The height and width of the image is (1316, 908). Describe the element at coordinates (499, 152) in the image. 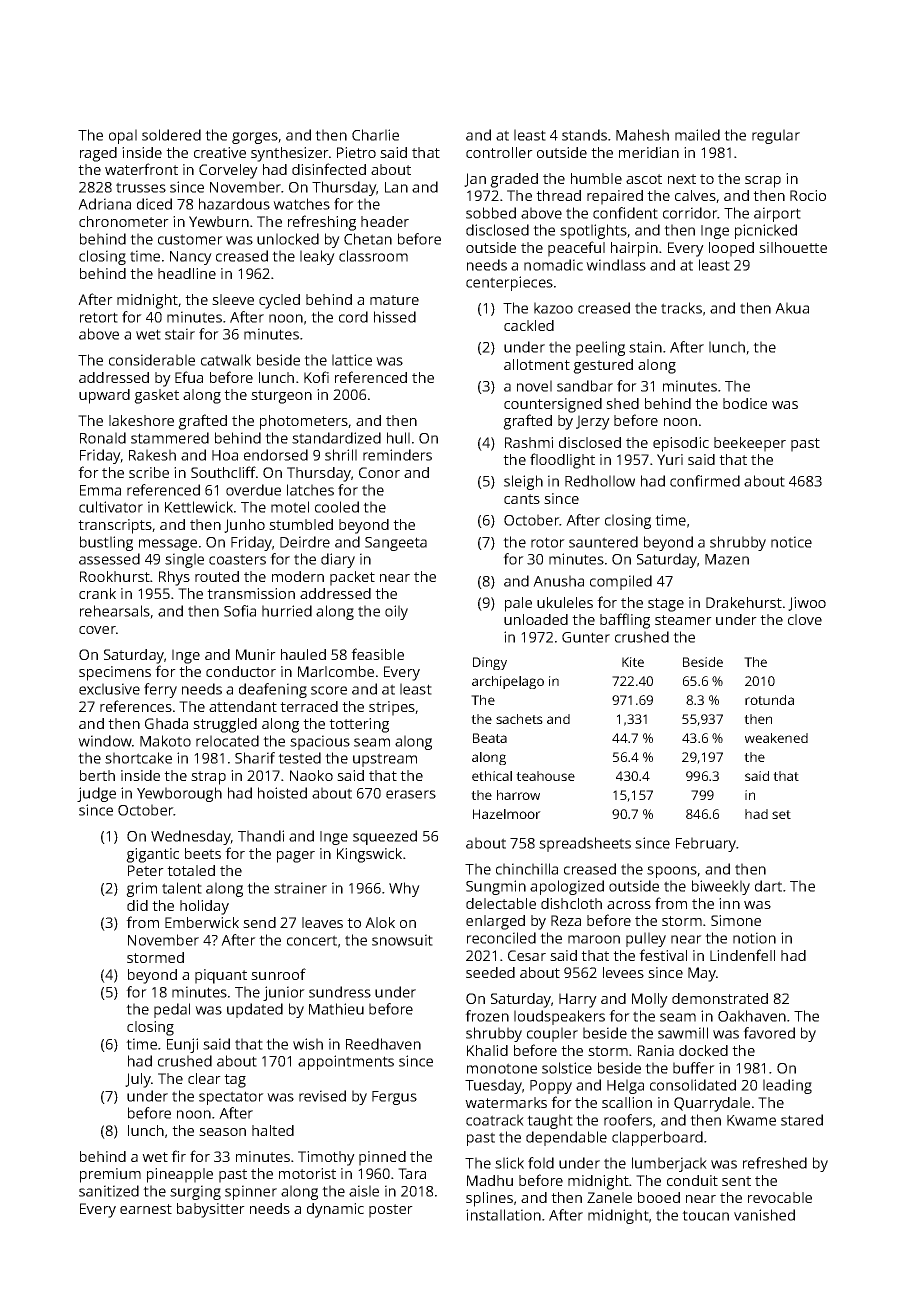

I see `controller` at that location.
